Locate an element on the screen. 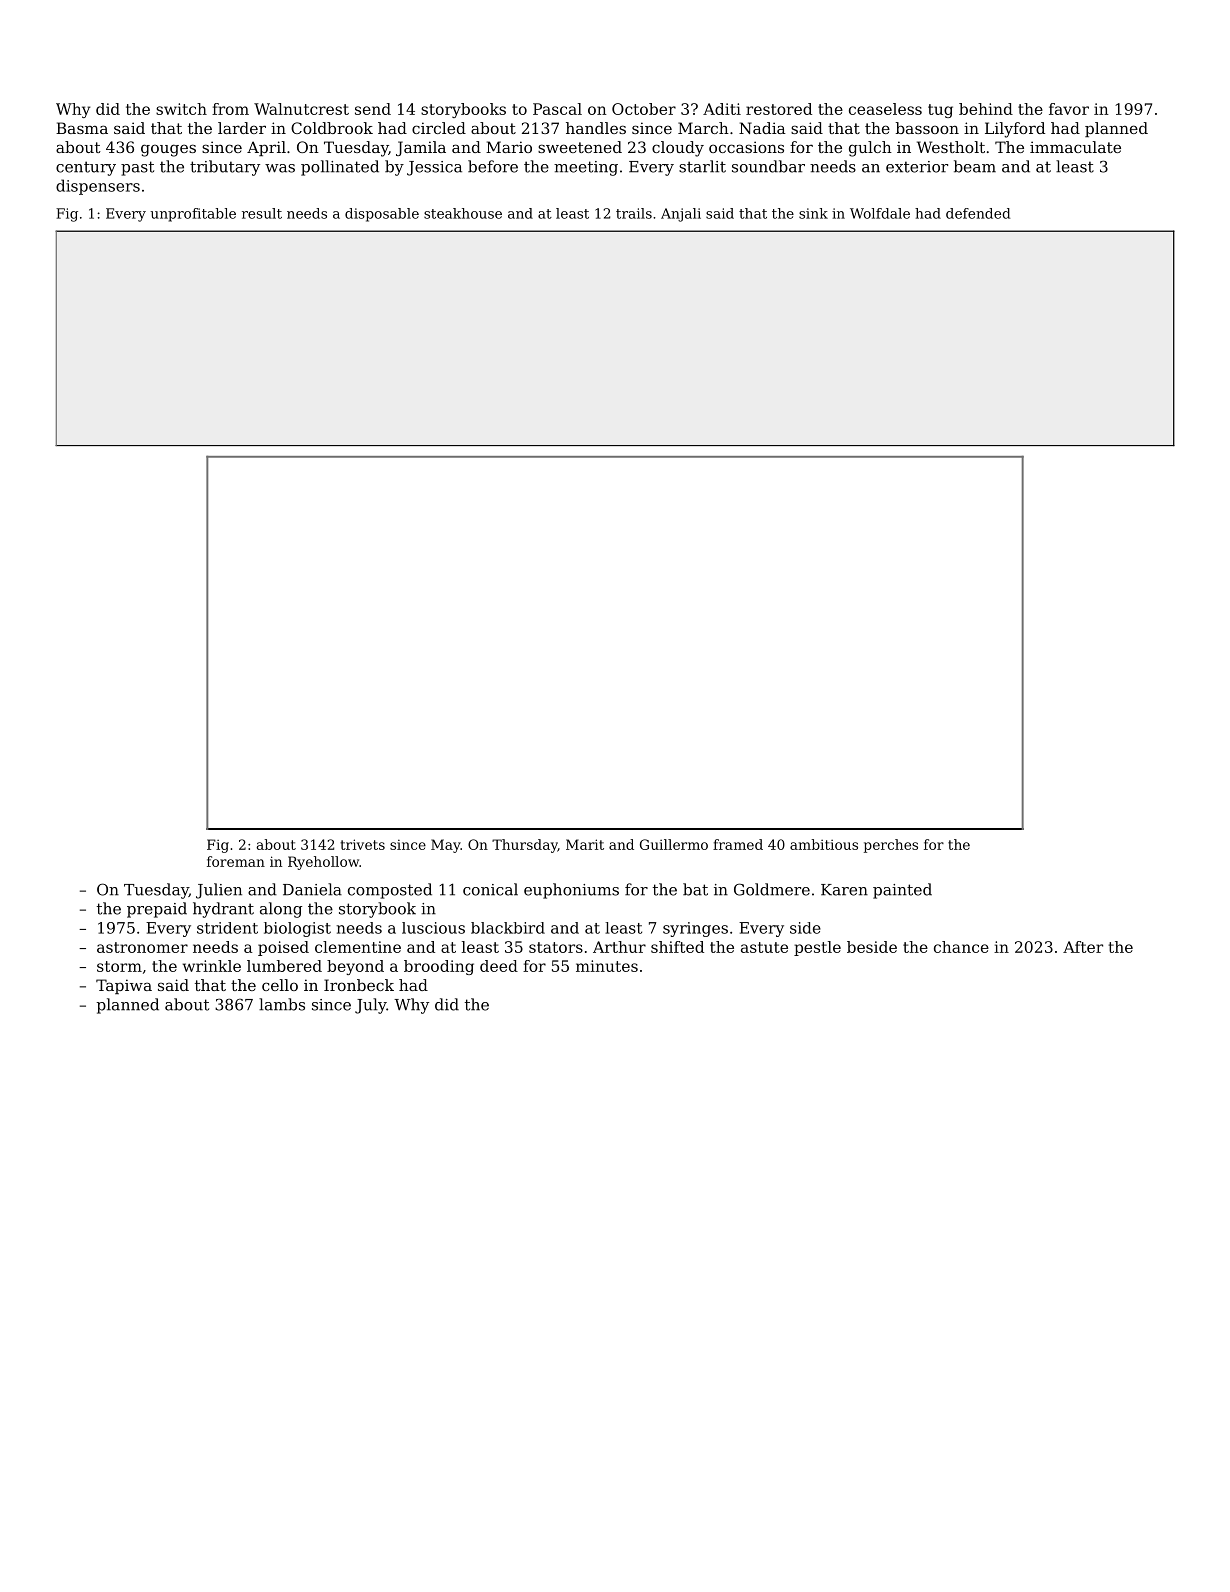 This screenshot has height=1592, width=1230. sink is located at coordinates (813, 213).
